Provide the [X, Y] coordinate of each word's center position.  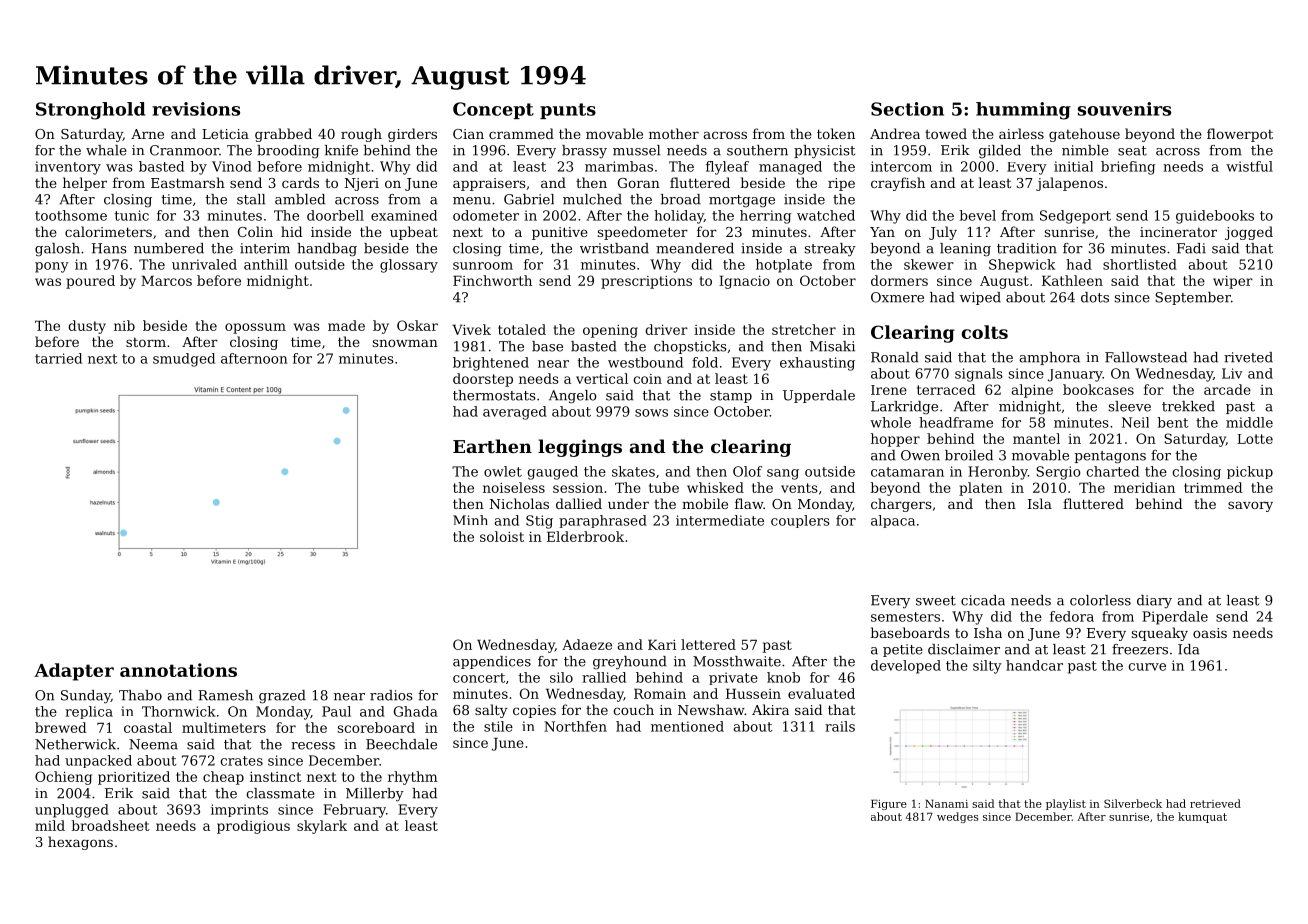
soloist [502, 536]
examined [404, 215]
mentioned [687, 726]
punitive [560, 233]
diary [1154, 602]
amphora [1050, 358]
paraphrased [603, 521]
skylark [322, 827]
